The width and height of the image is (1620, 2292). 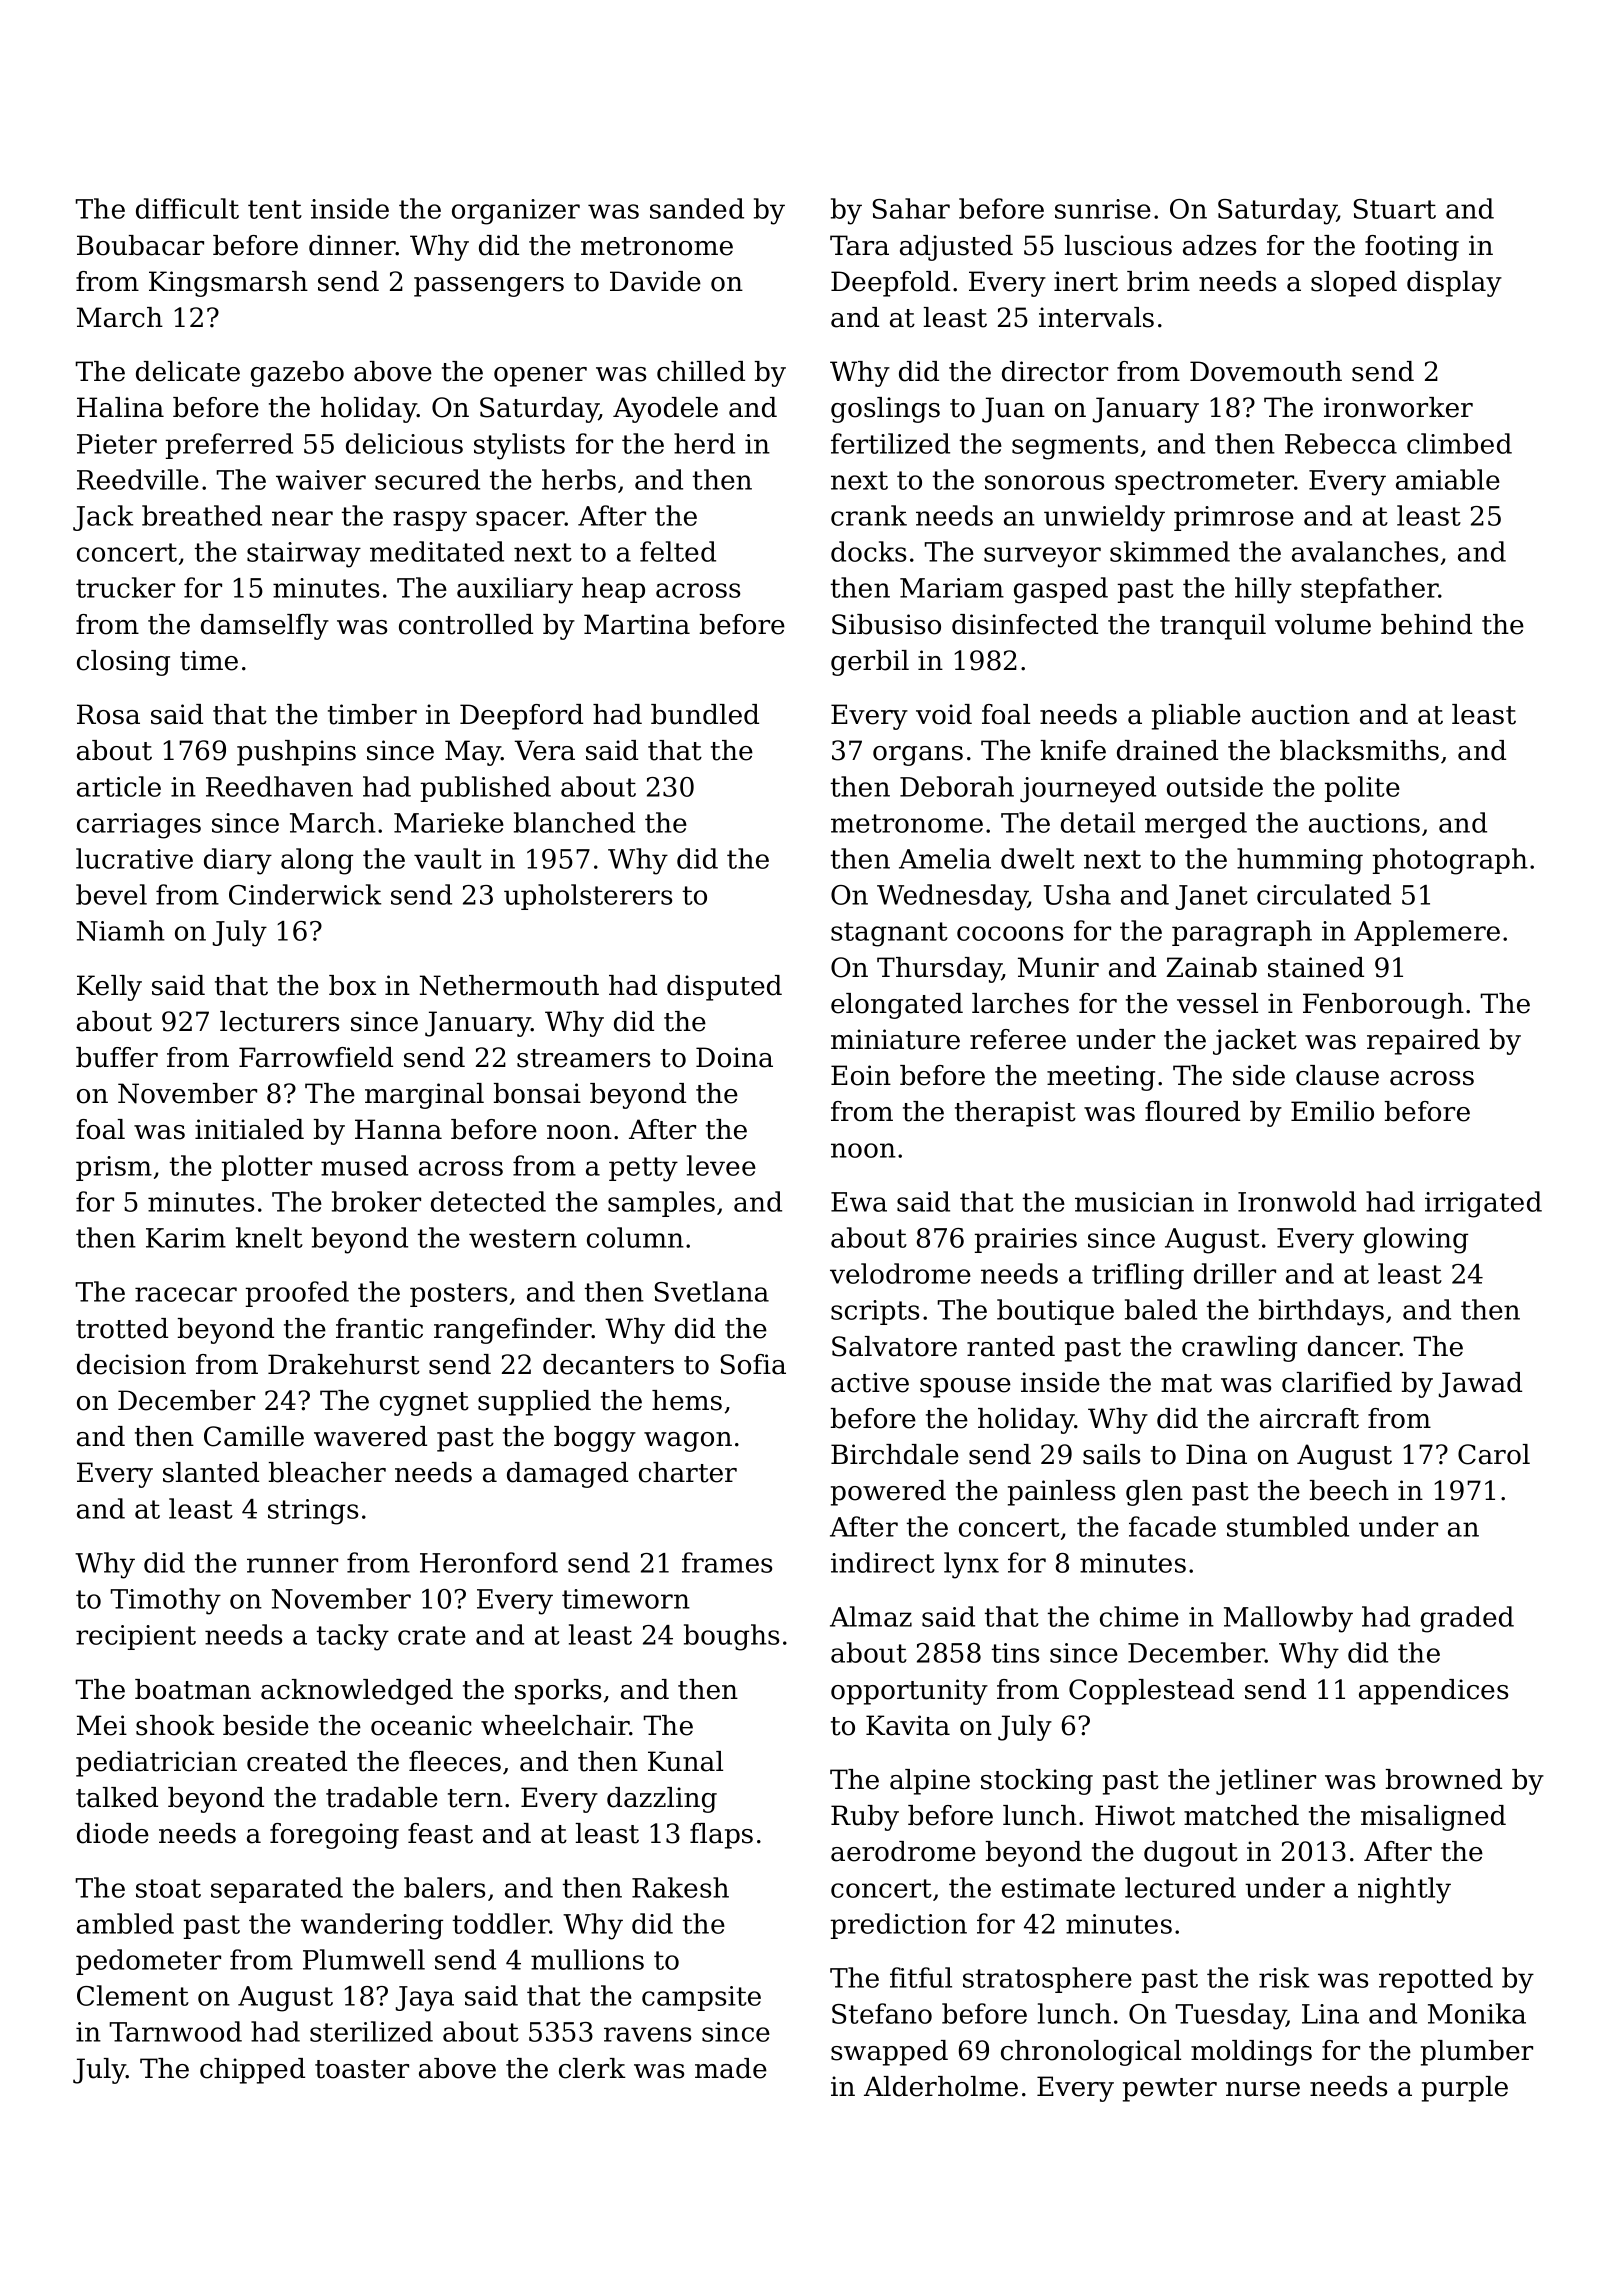 What do you see at coordinates (304, 555) in the image?
I see `stairway` at bounding box center [304, 555].
